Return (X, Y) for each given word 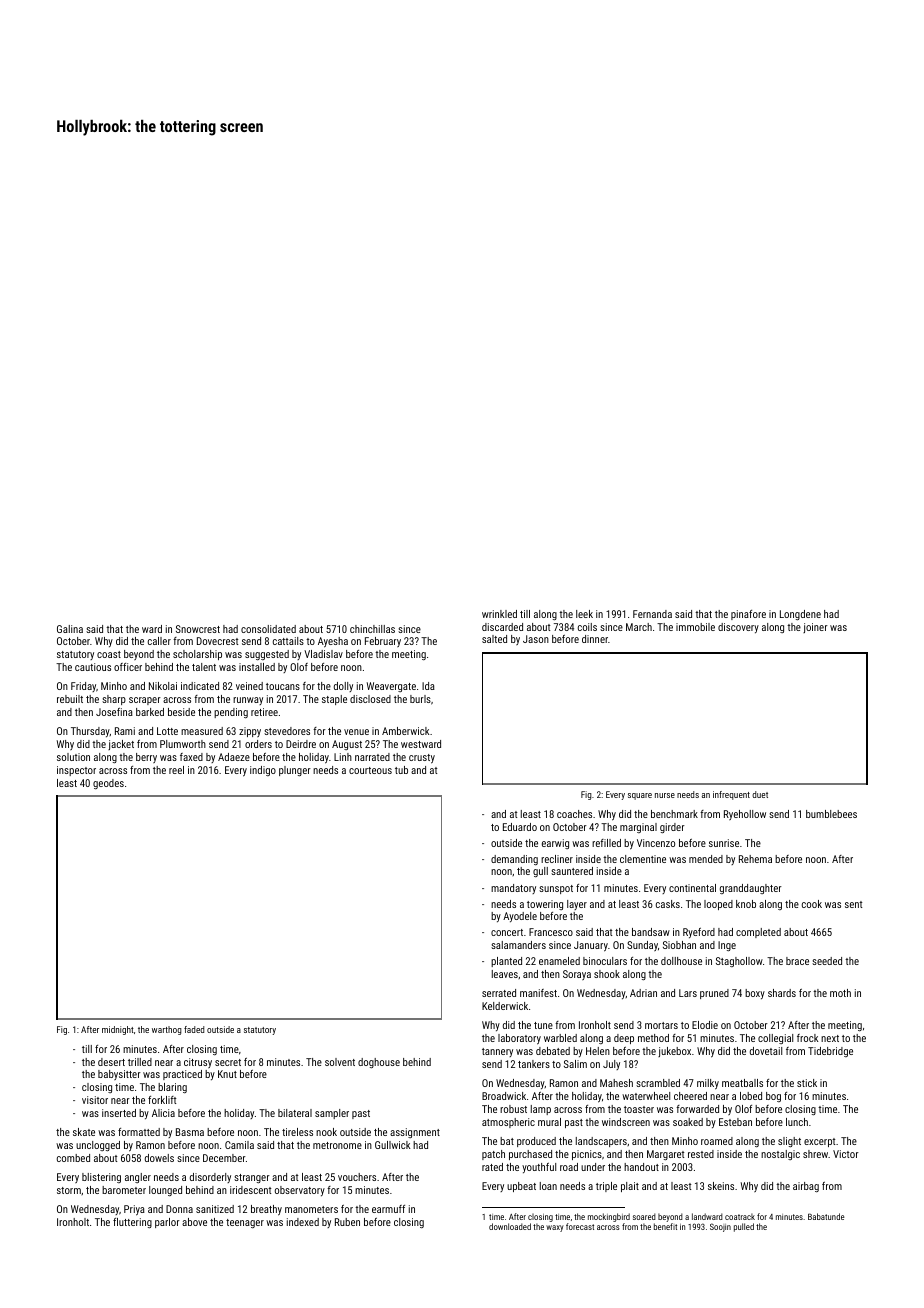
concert (507, 932)
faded (194, 1029)
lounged (165, 1191)
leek (584, 614)
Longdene (800, 615)
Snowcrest (198, 629)
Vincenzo (656, 843)
